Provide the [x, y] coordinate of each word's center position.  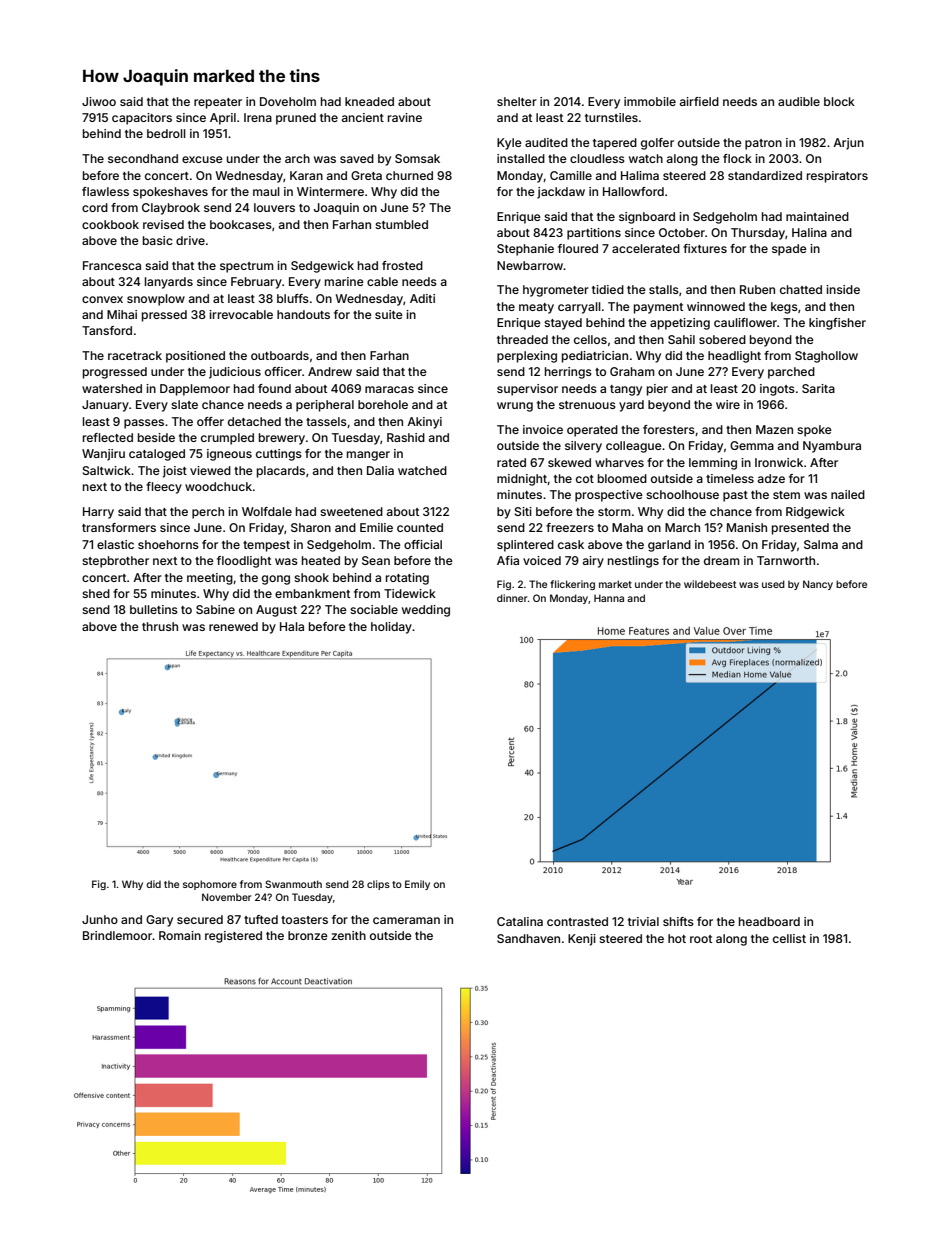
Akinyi [424, 423]
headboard [769, 921]
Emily [417, 885]
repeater [218, 103]
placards [281, 472]
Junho [100, 919]
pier [657, 390]
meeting [210, 579]
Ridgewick [815, 513]
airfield [699, 101]
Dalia [380, 470]
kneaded [369, 101]
